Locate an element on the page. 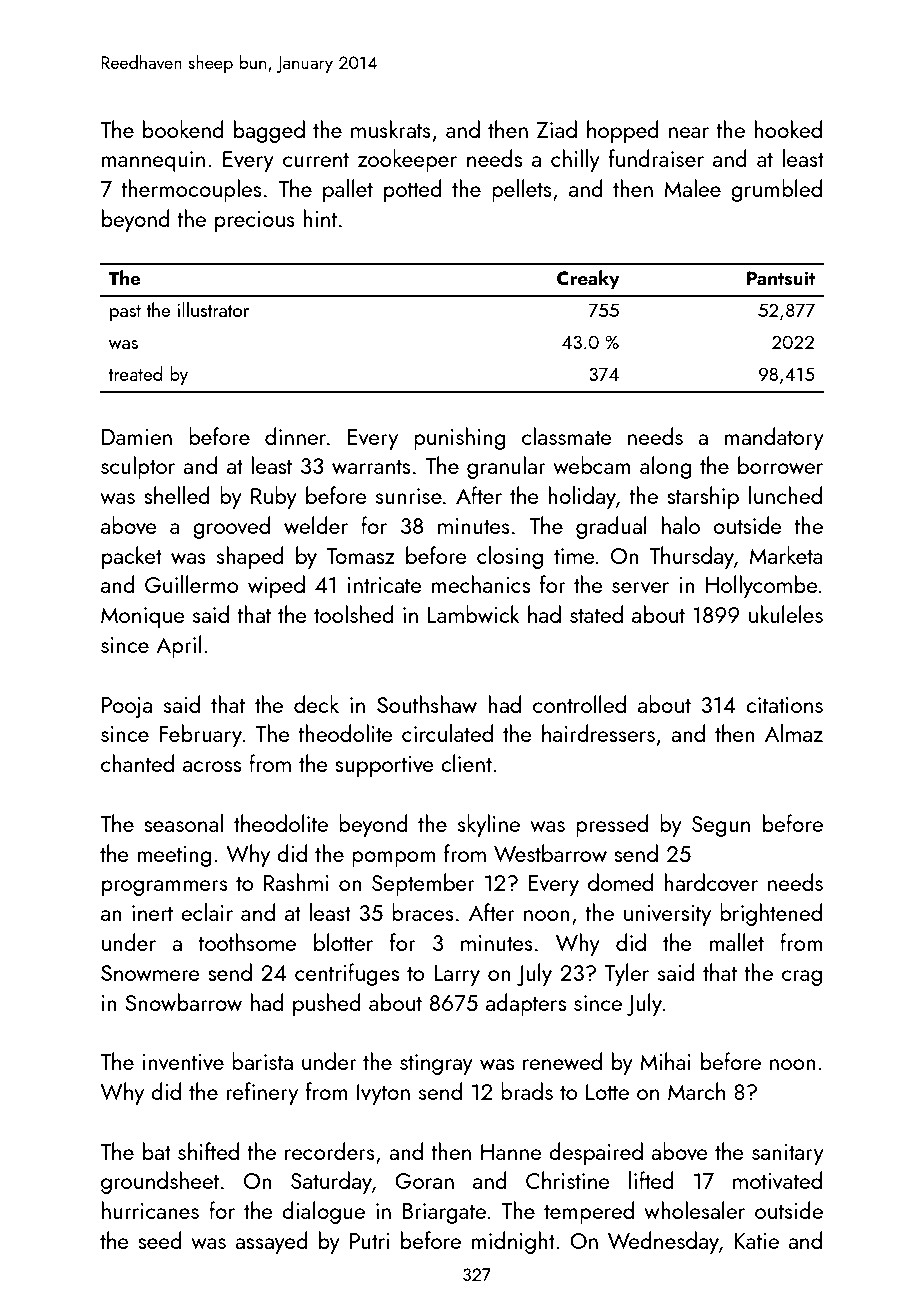 The height and width of the image is (1311, 924). bookend is located at coordinates (183, 129).
